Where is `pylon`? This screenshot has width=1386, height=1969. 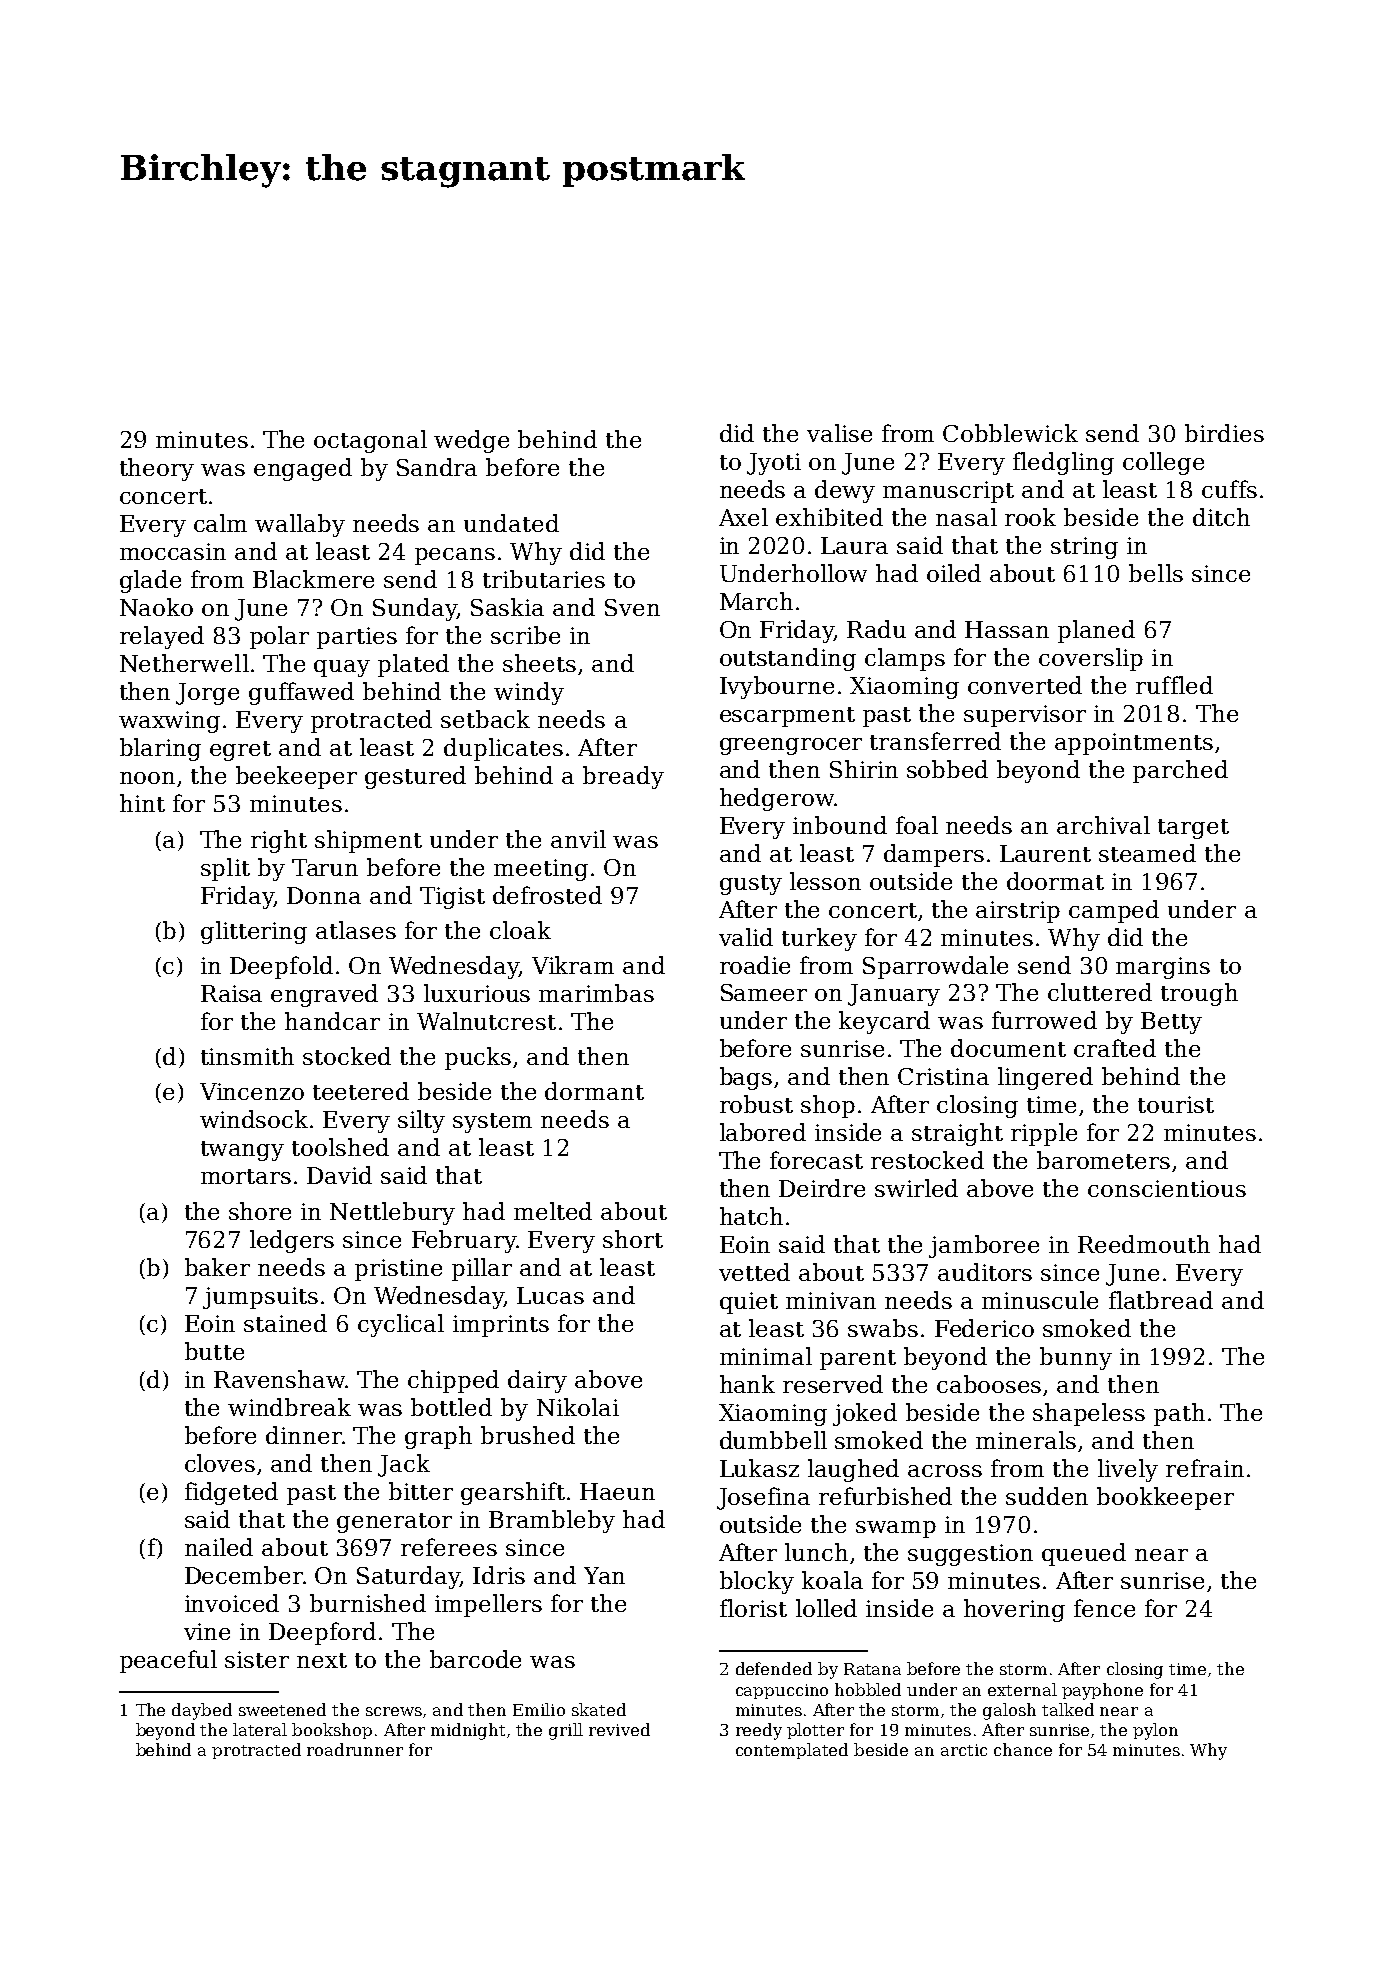 pylon is located at coordinates (1155, 1731).
